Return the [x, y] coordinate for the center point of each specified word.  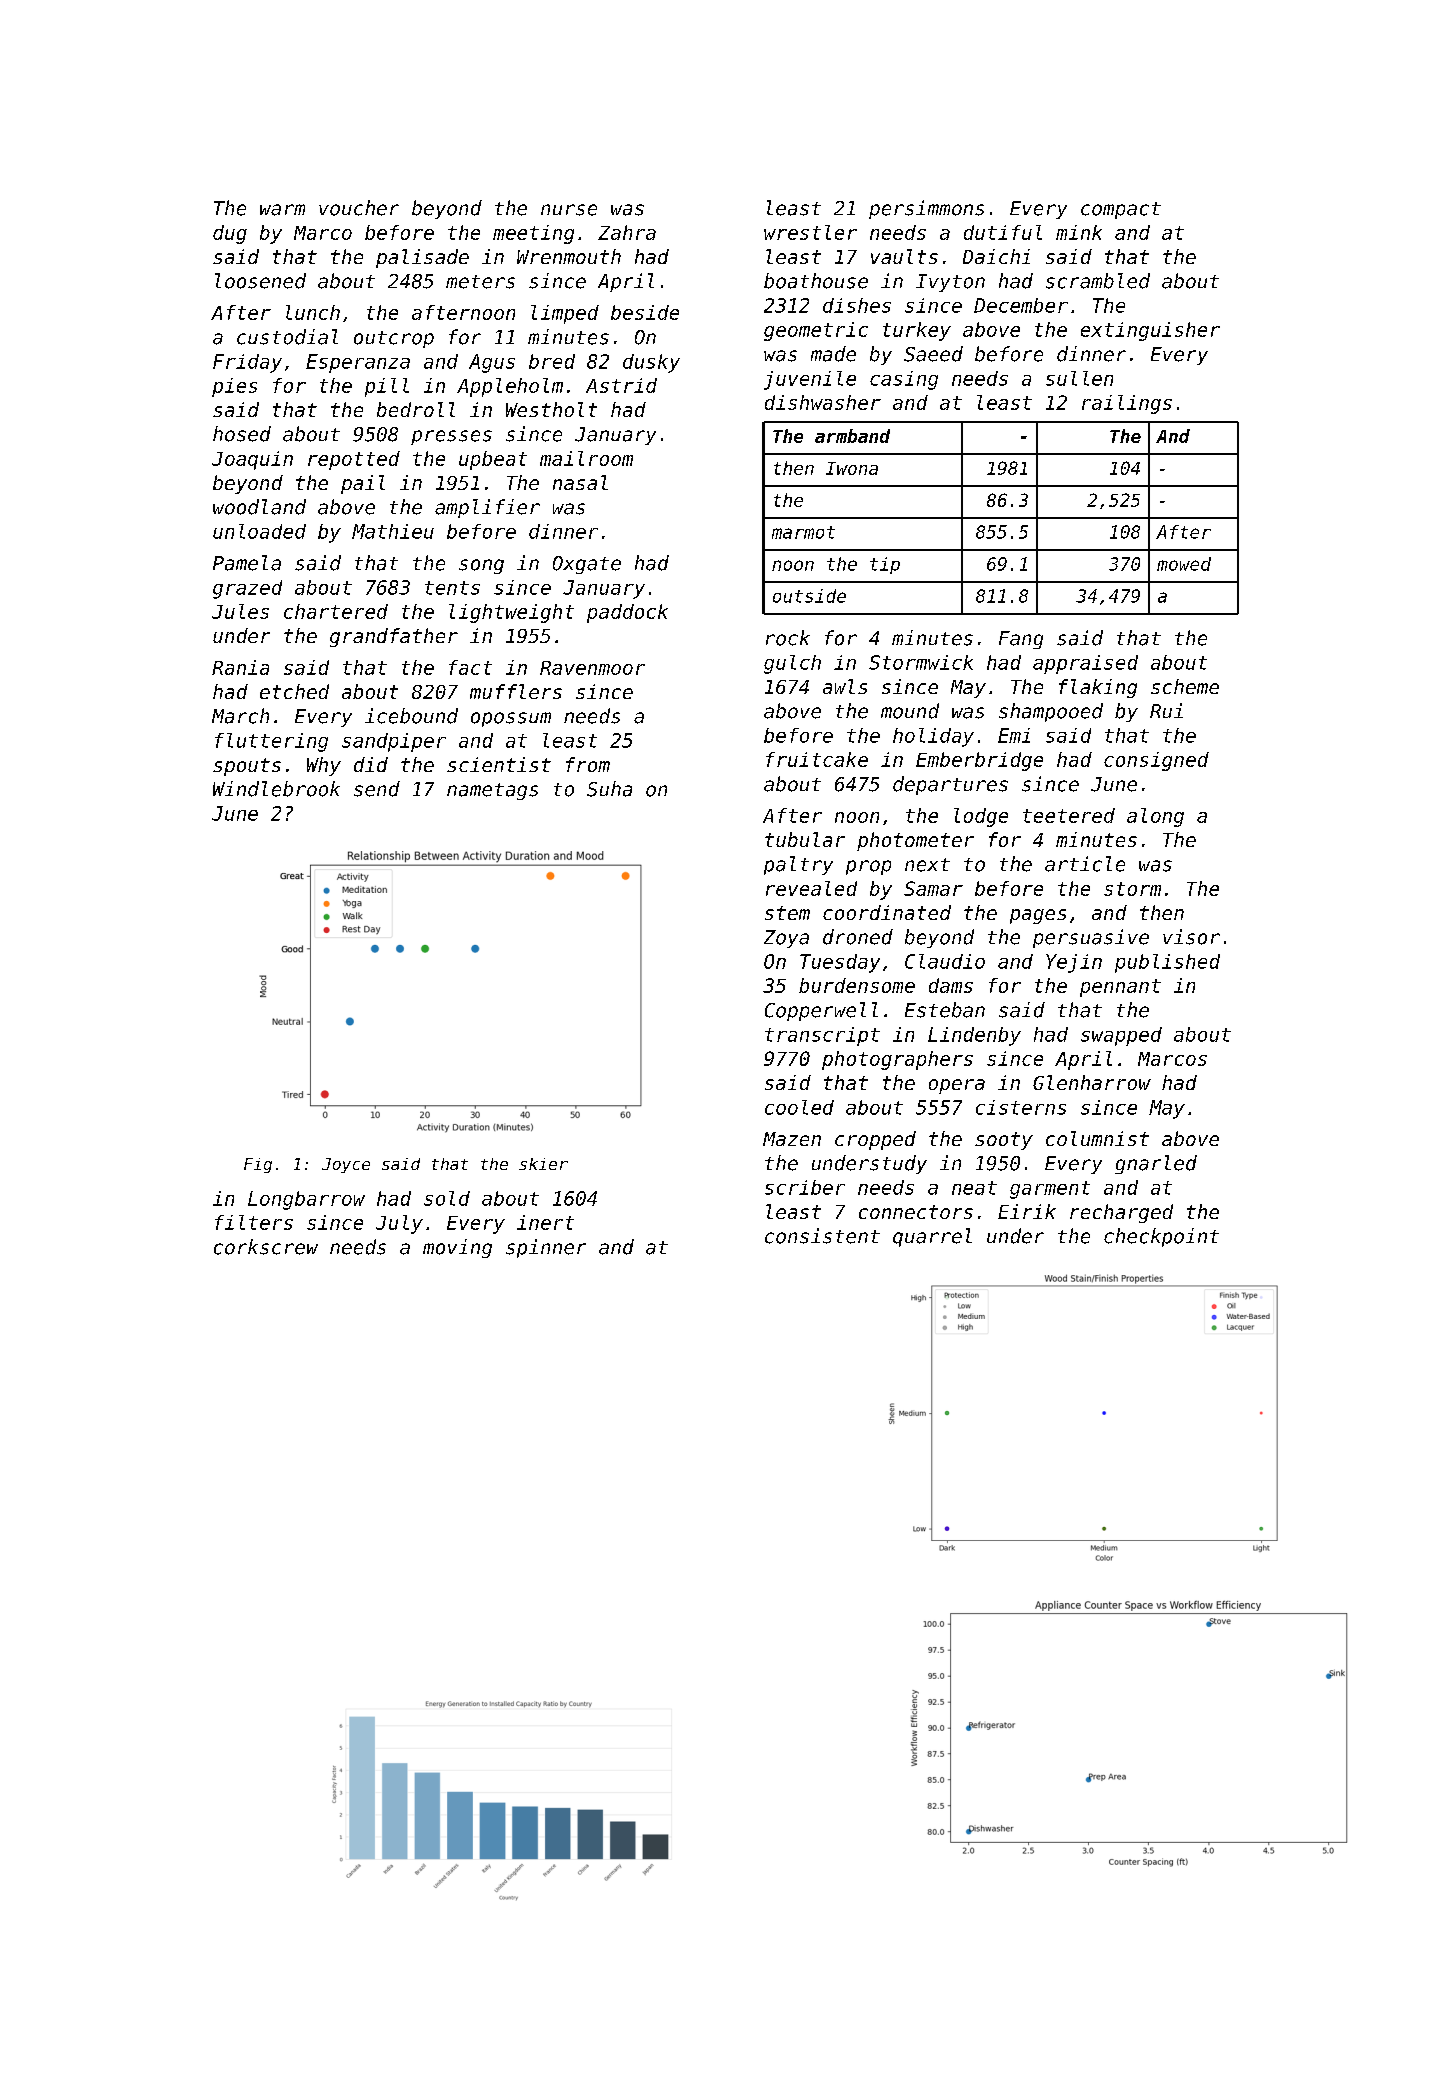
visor [1191, 937]
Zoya [786, 939]
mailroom [586, 458]
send [377, 789]
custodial [287, 337]
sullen [1079, 378]
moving [457, 1248]
